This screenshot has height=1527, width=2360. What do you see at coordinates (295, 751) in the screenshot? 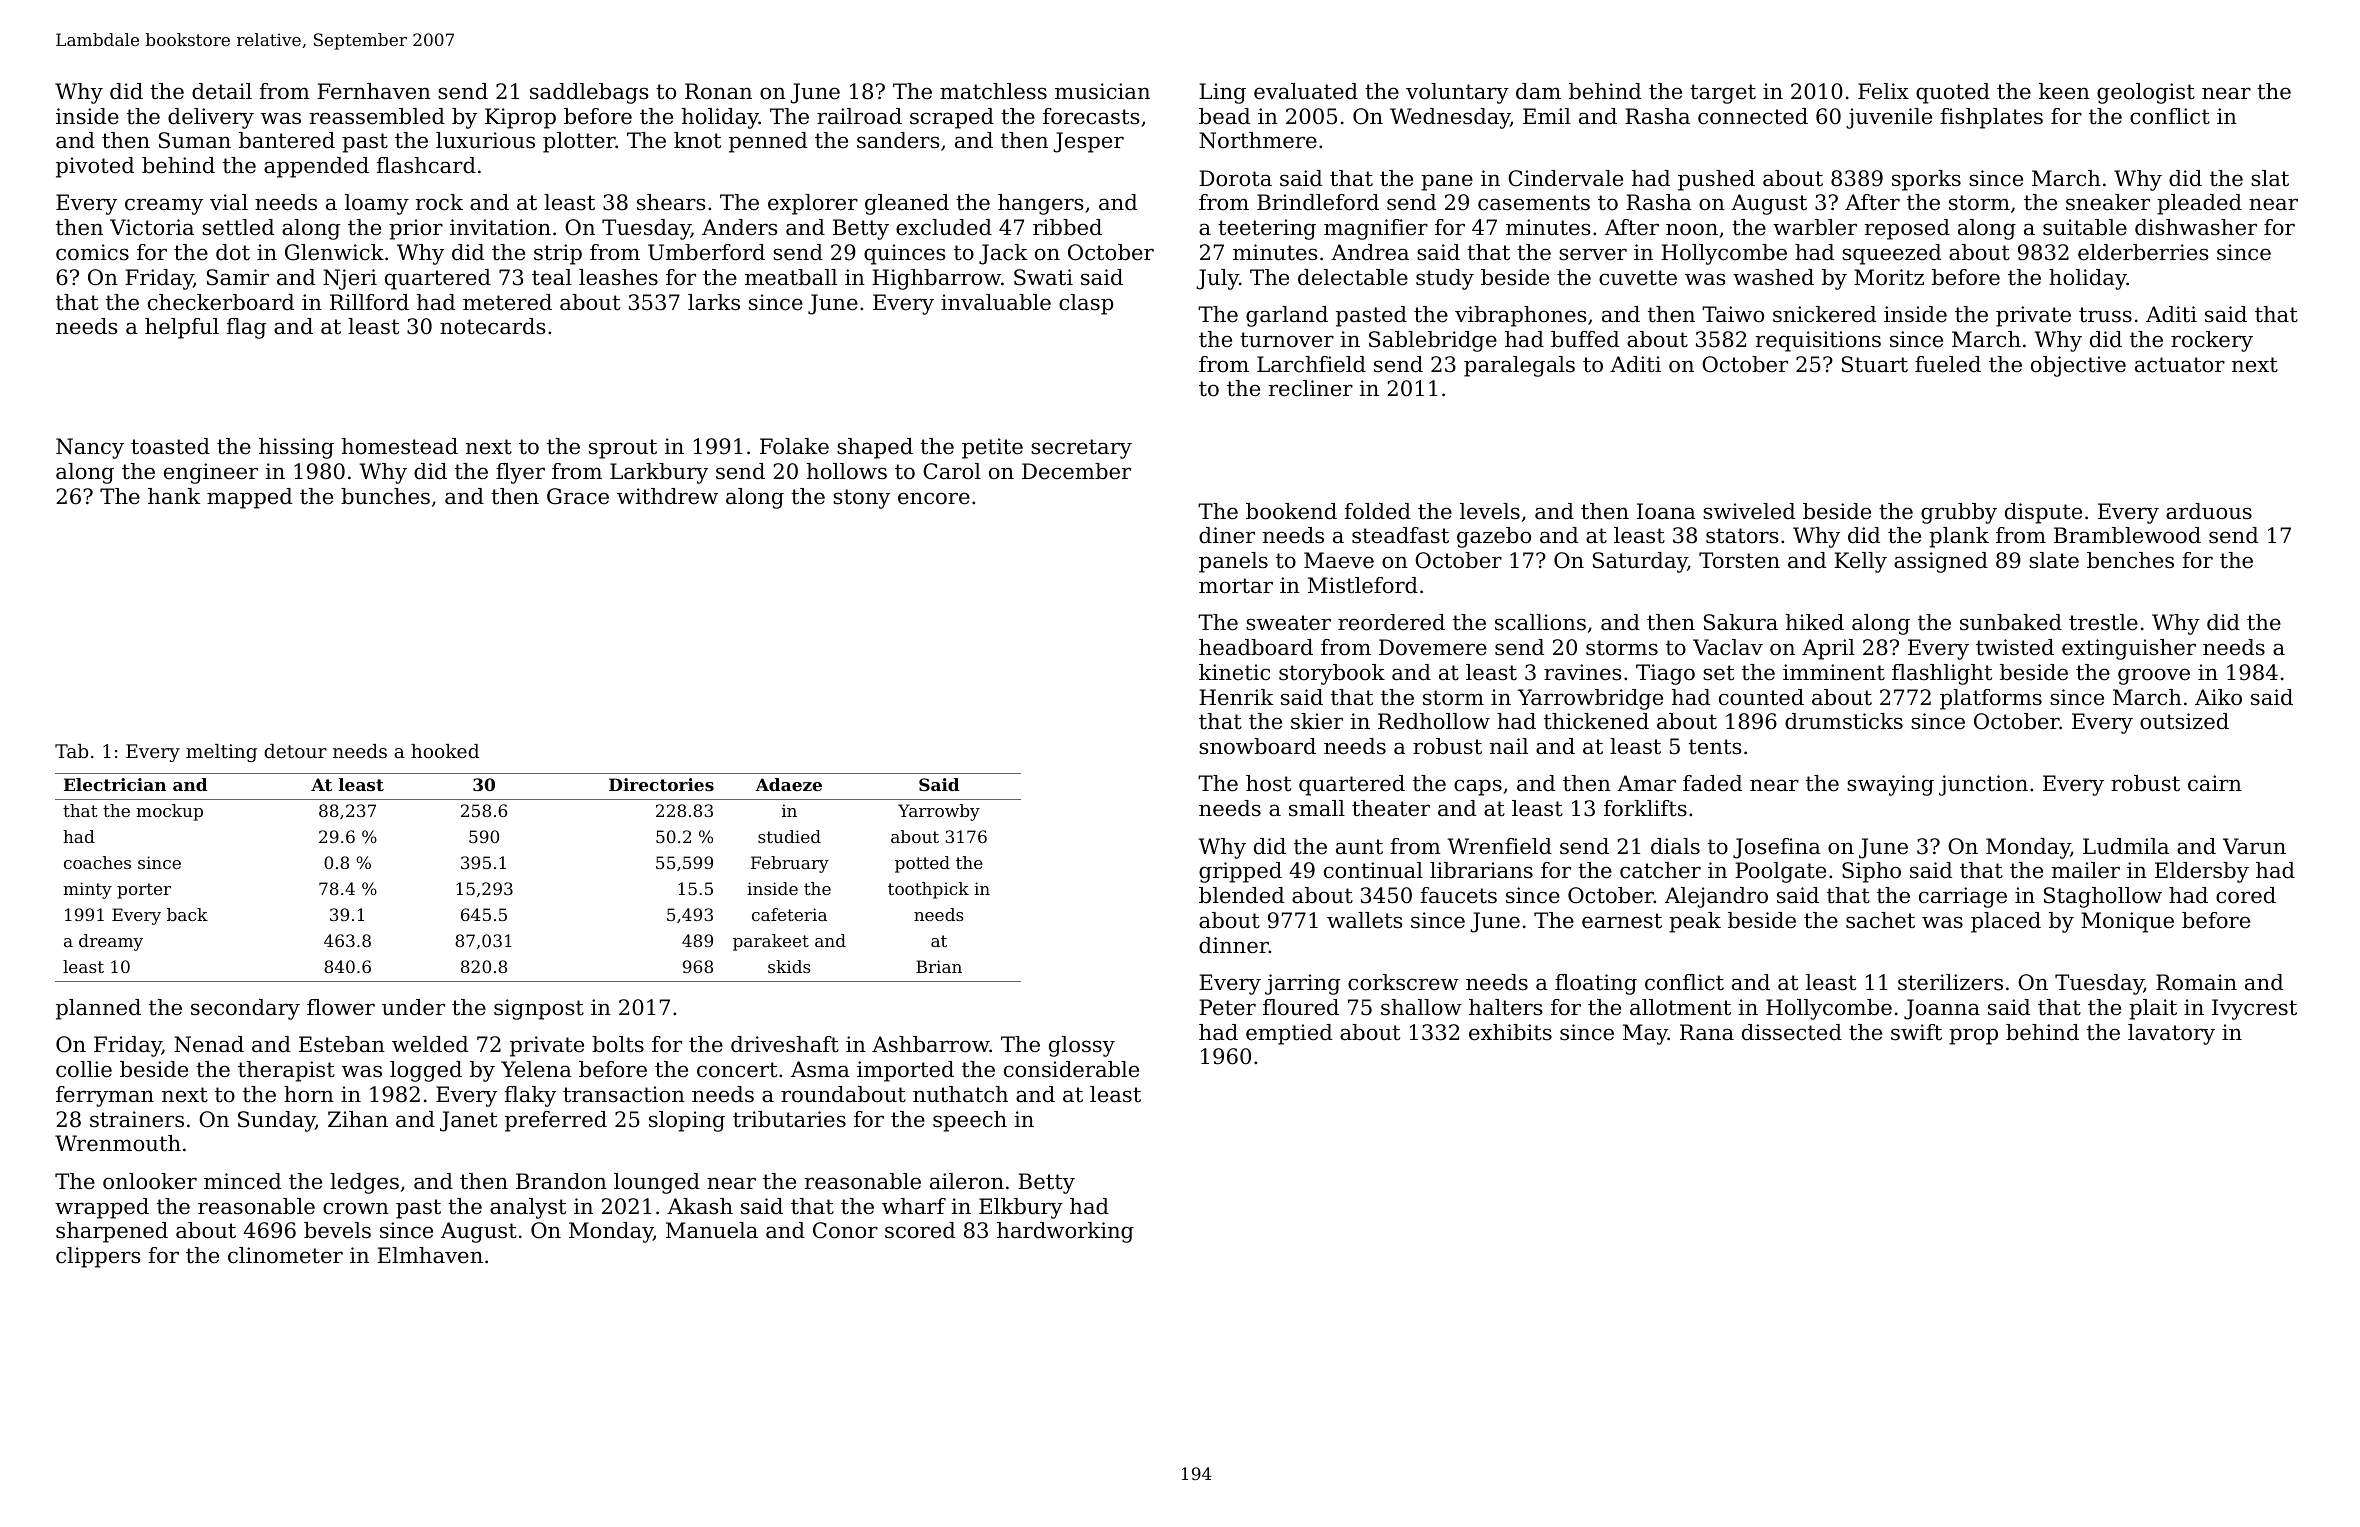
I see `detour` at bounding box center [295, 751].
